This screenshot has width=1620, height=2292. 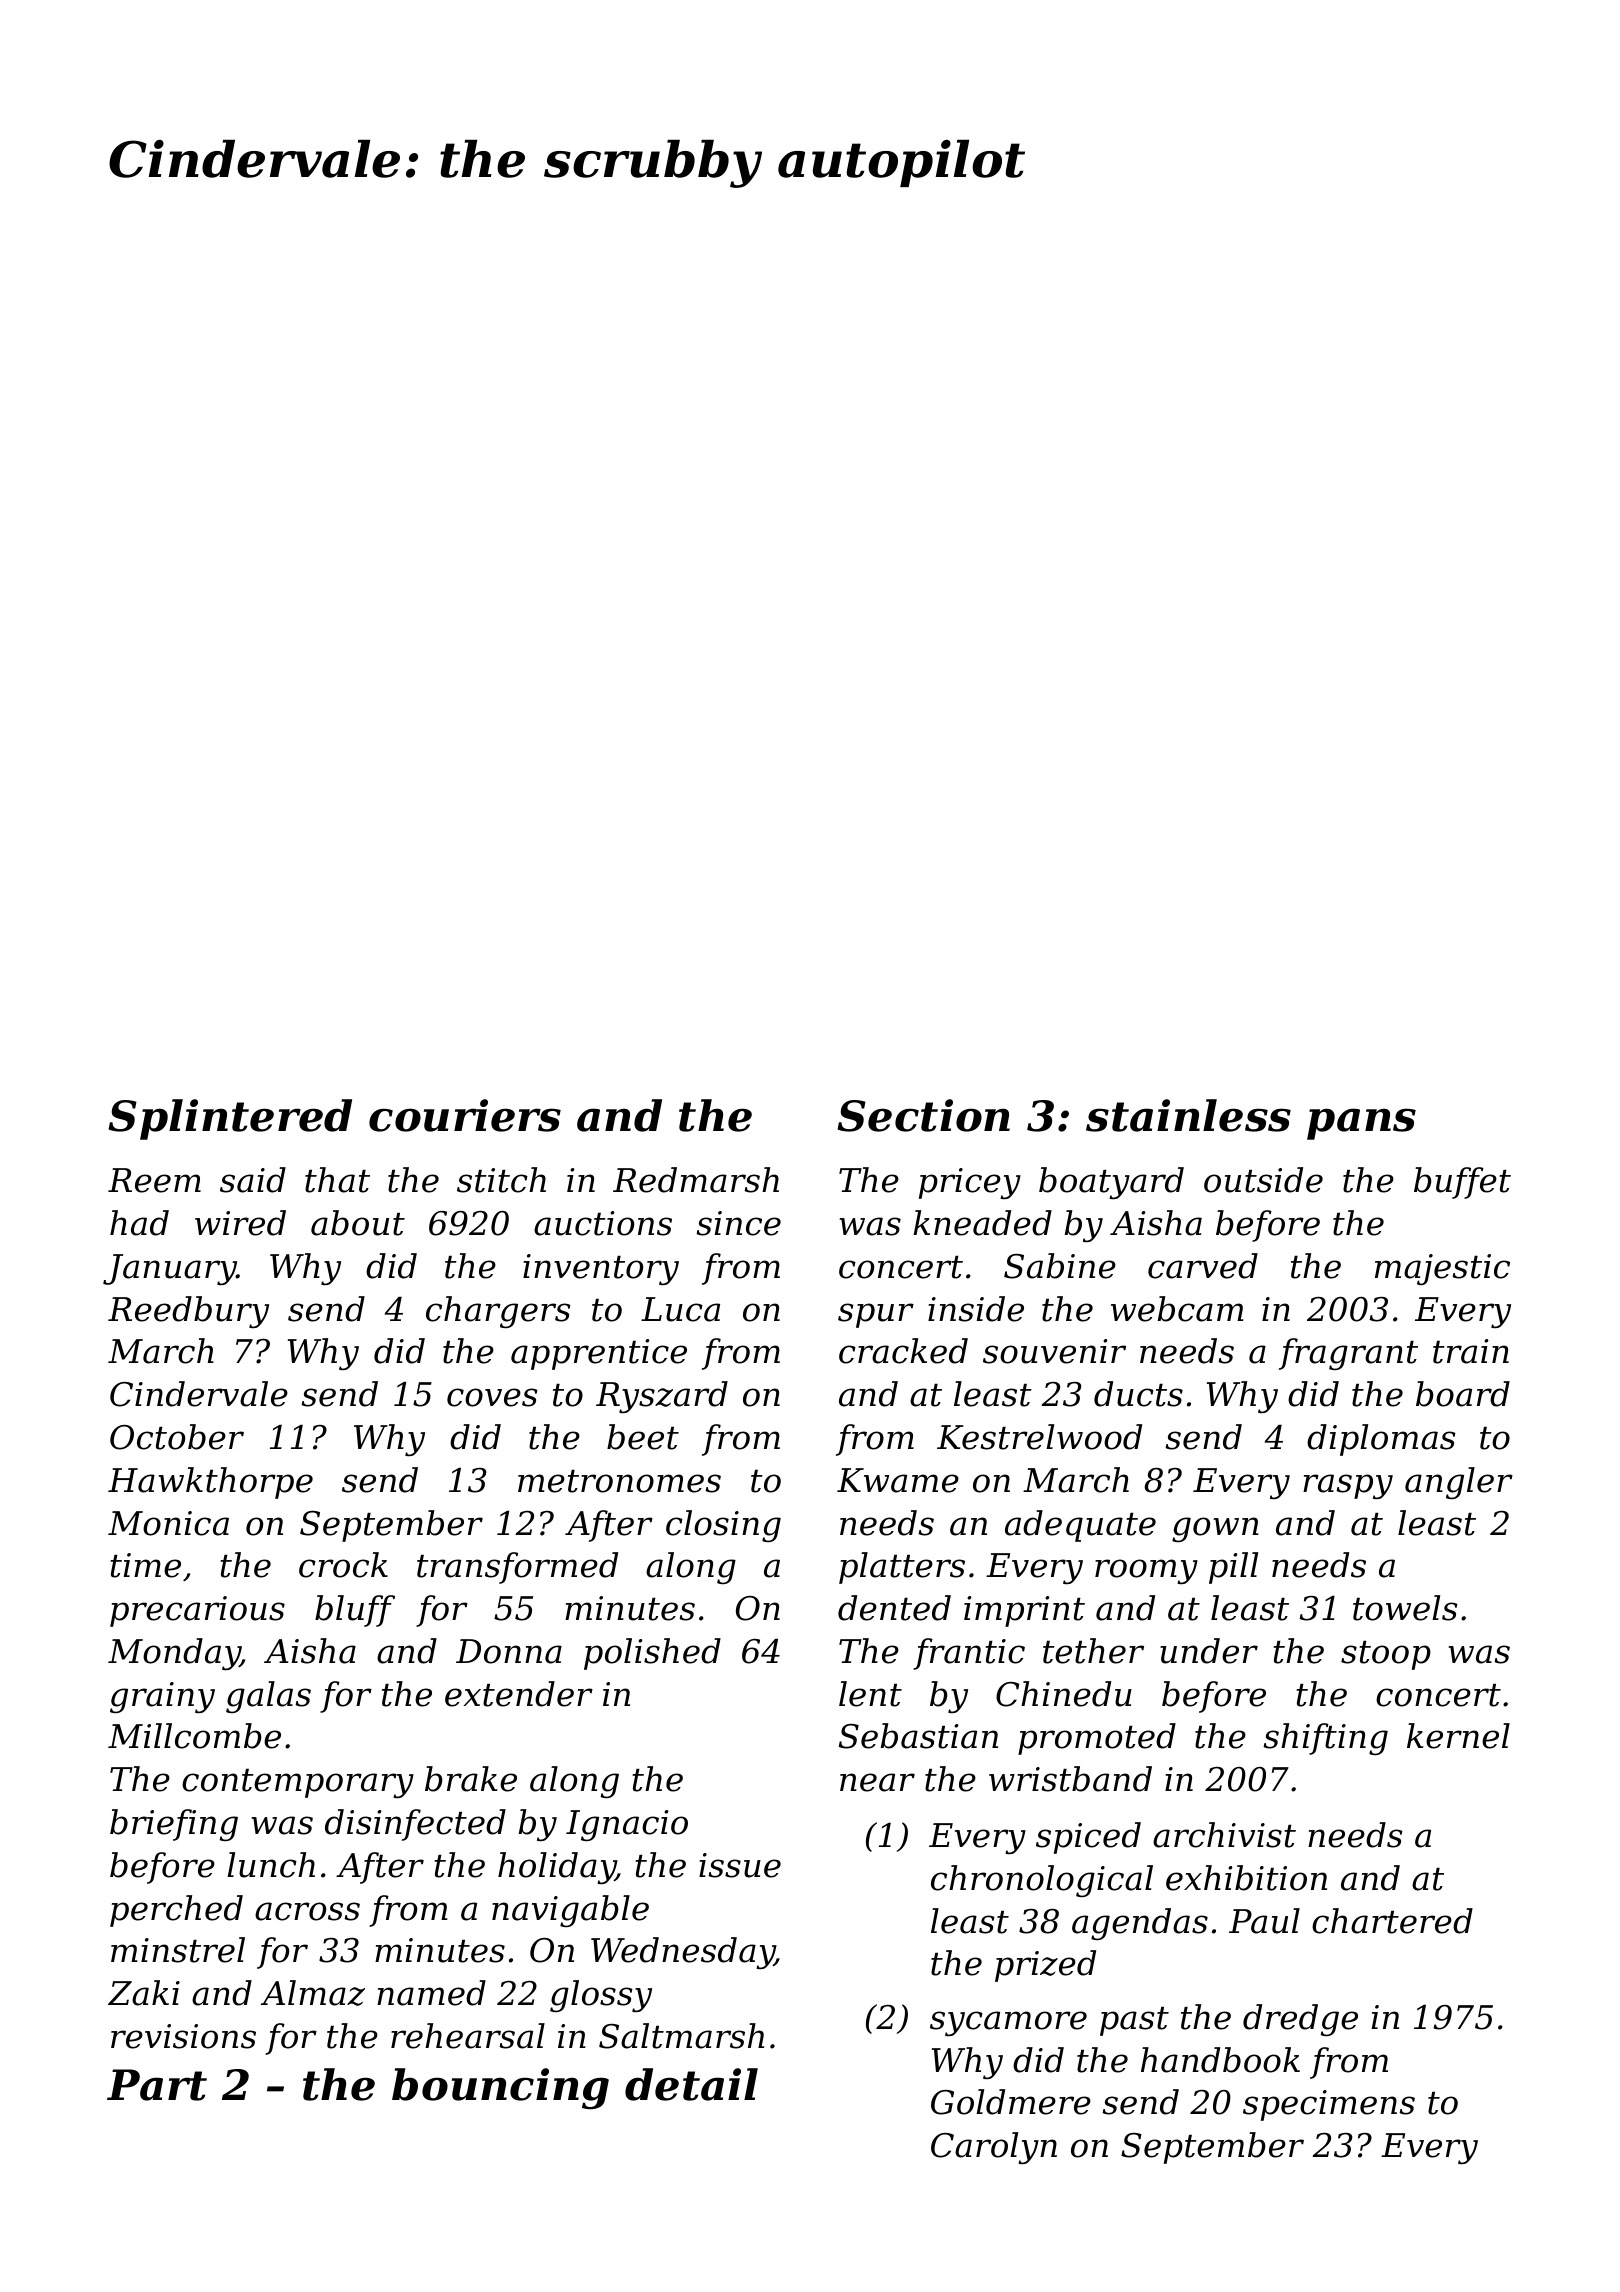 I want to click on pans, so click(x=1361, y=1124).
